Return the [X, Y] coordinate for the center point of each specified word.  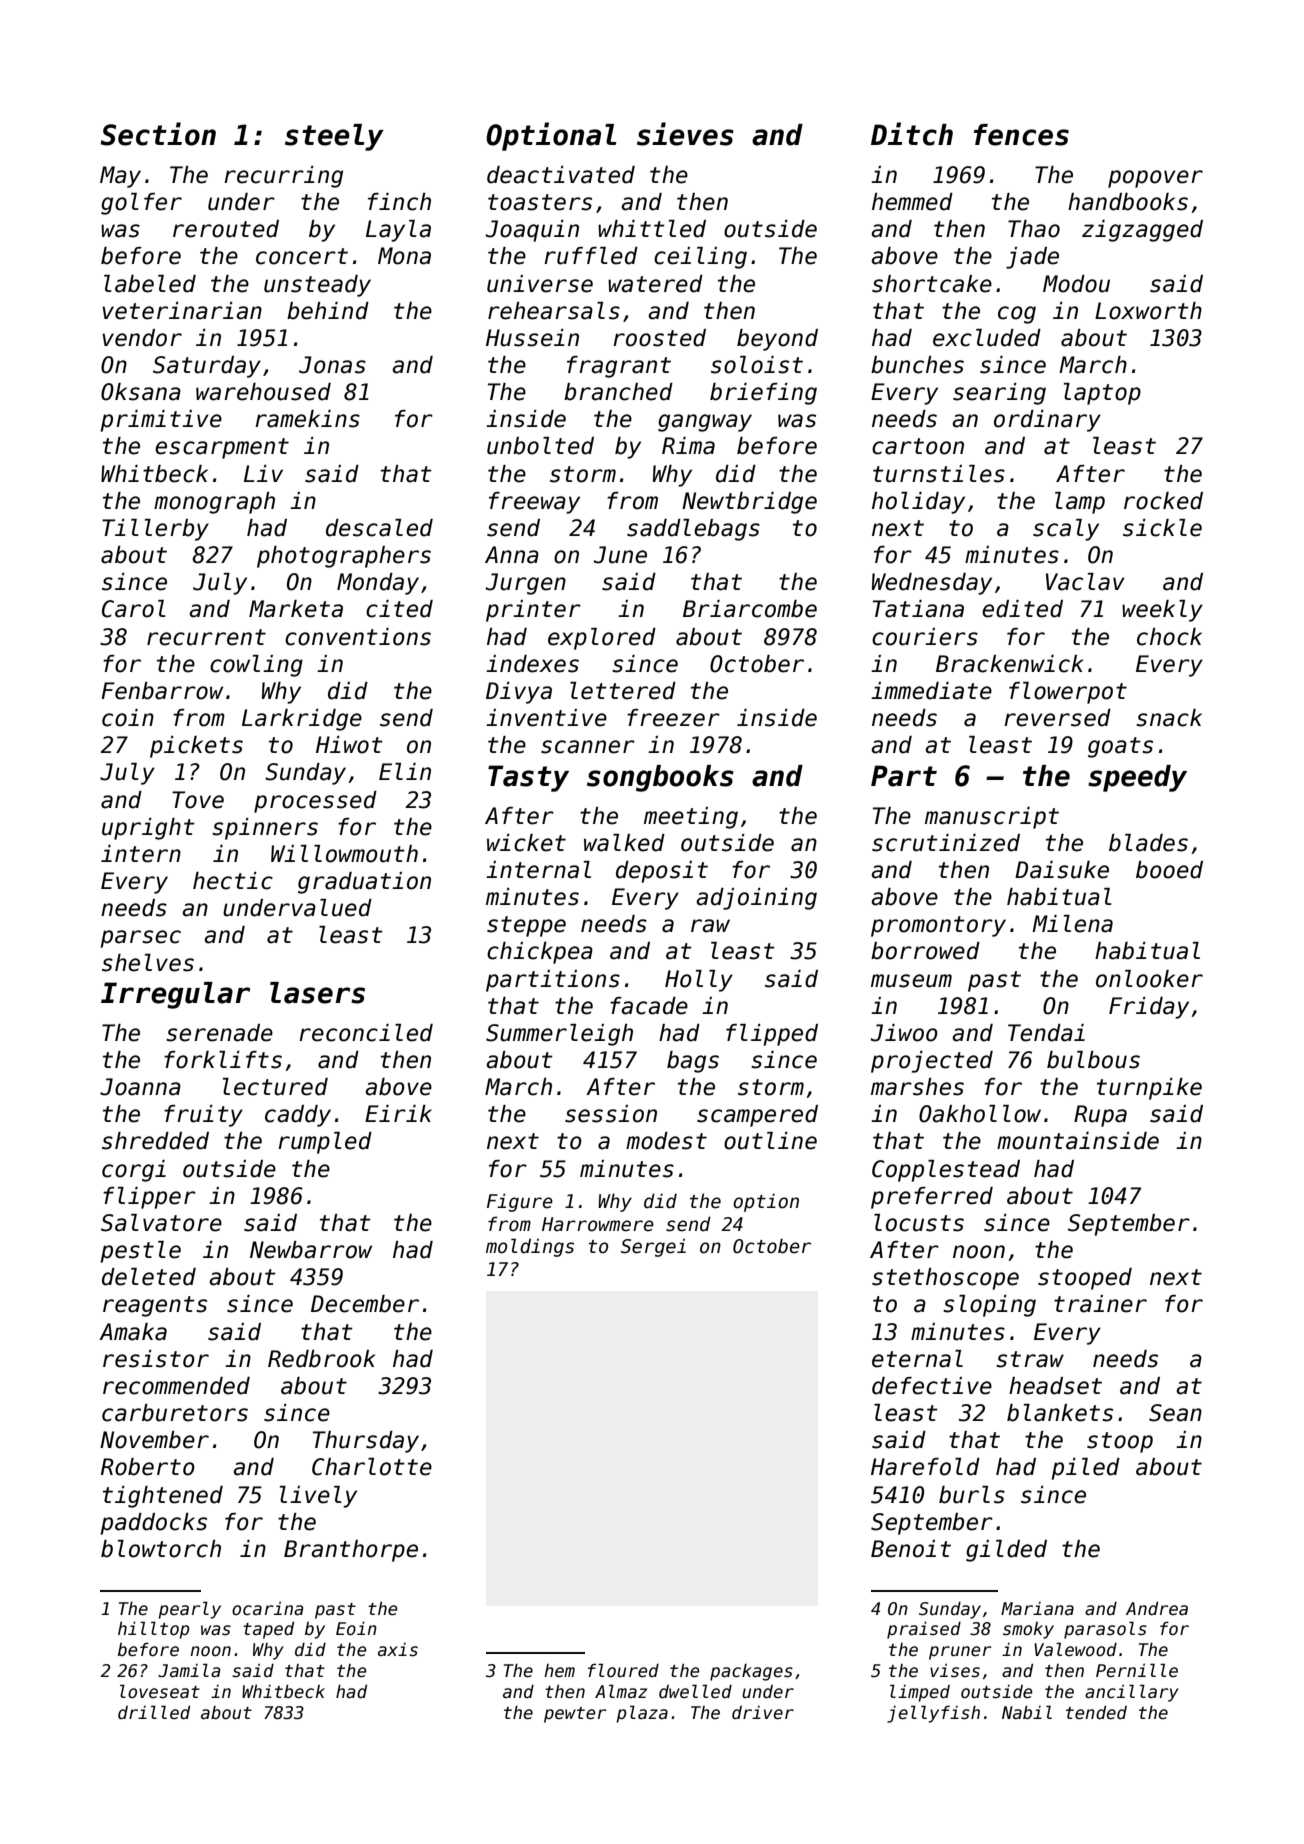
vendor [142, 338]
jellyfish [933, 1714]
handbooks [1128, 202]
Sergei [653, 1247]
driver [763, 1713]
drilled [154, 1712]
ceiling [700, 258]
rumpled [325, 1143]
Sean [1175, 1413]
